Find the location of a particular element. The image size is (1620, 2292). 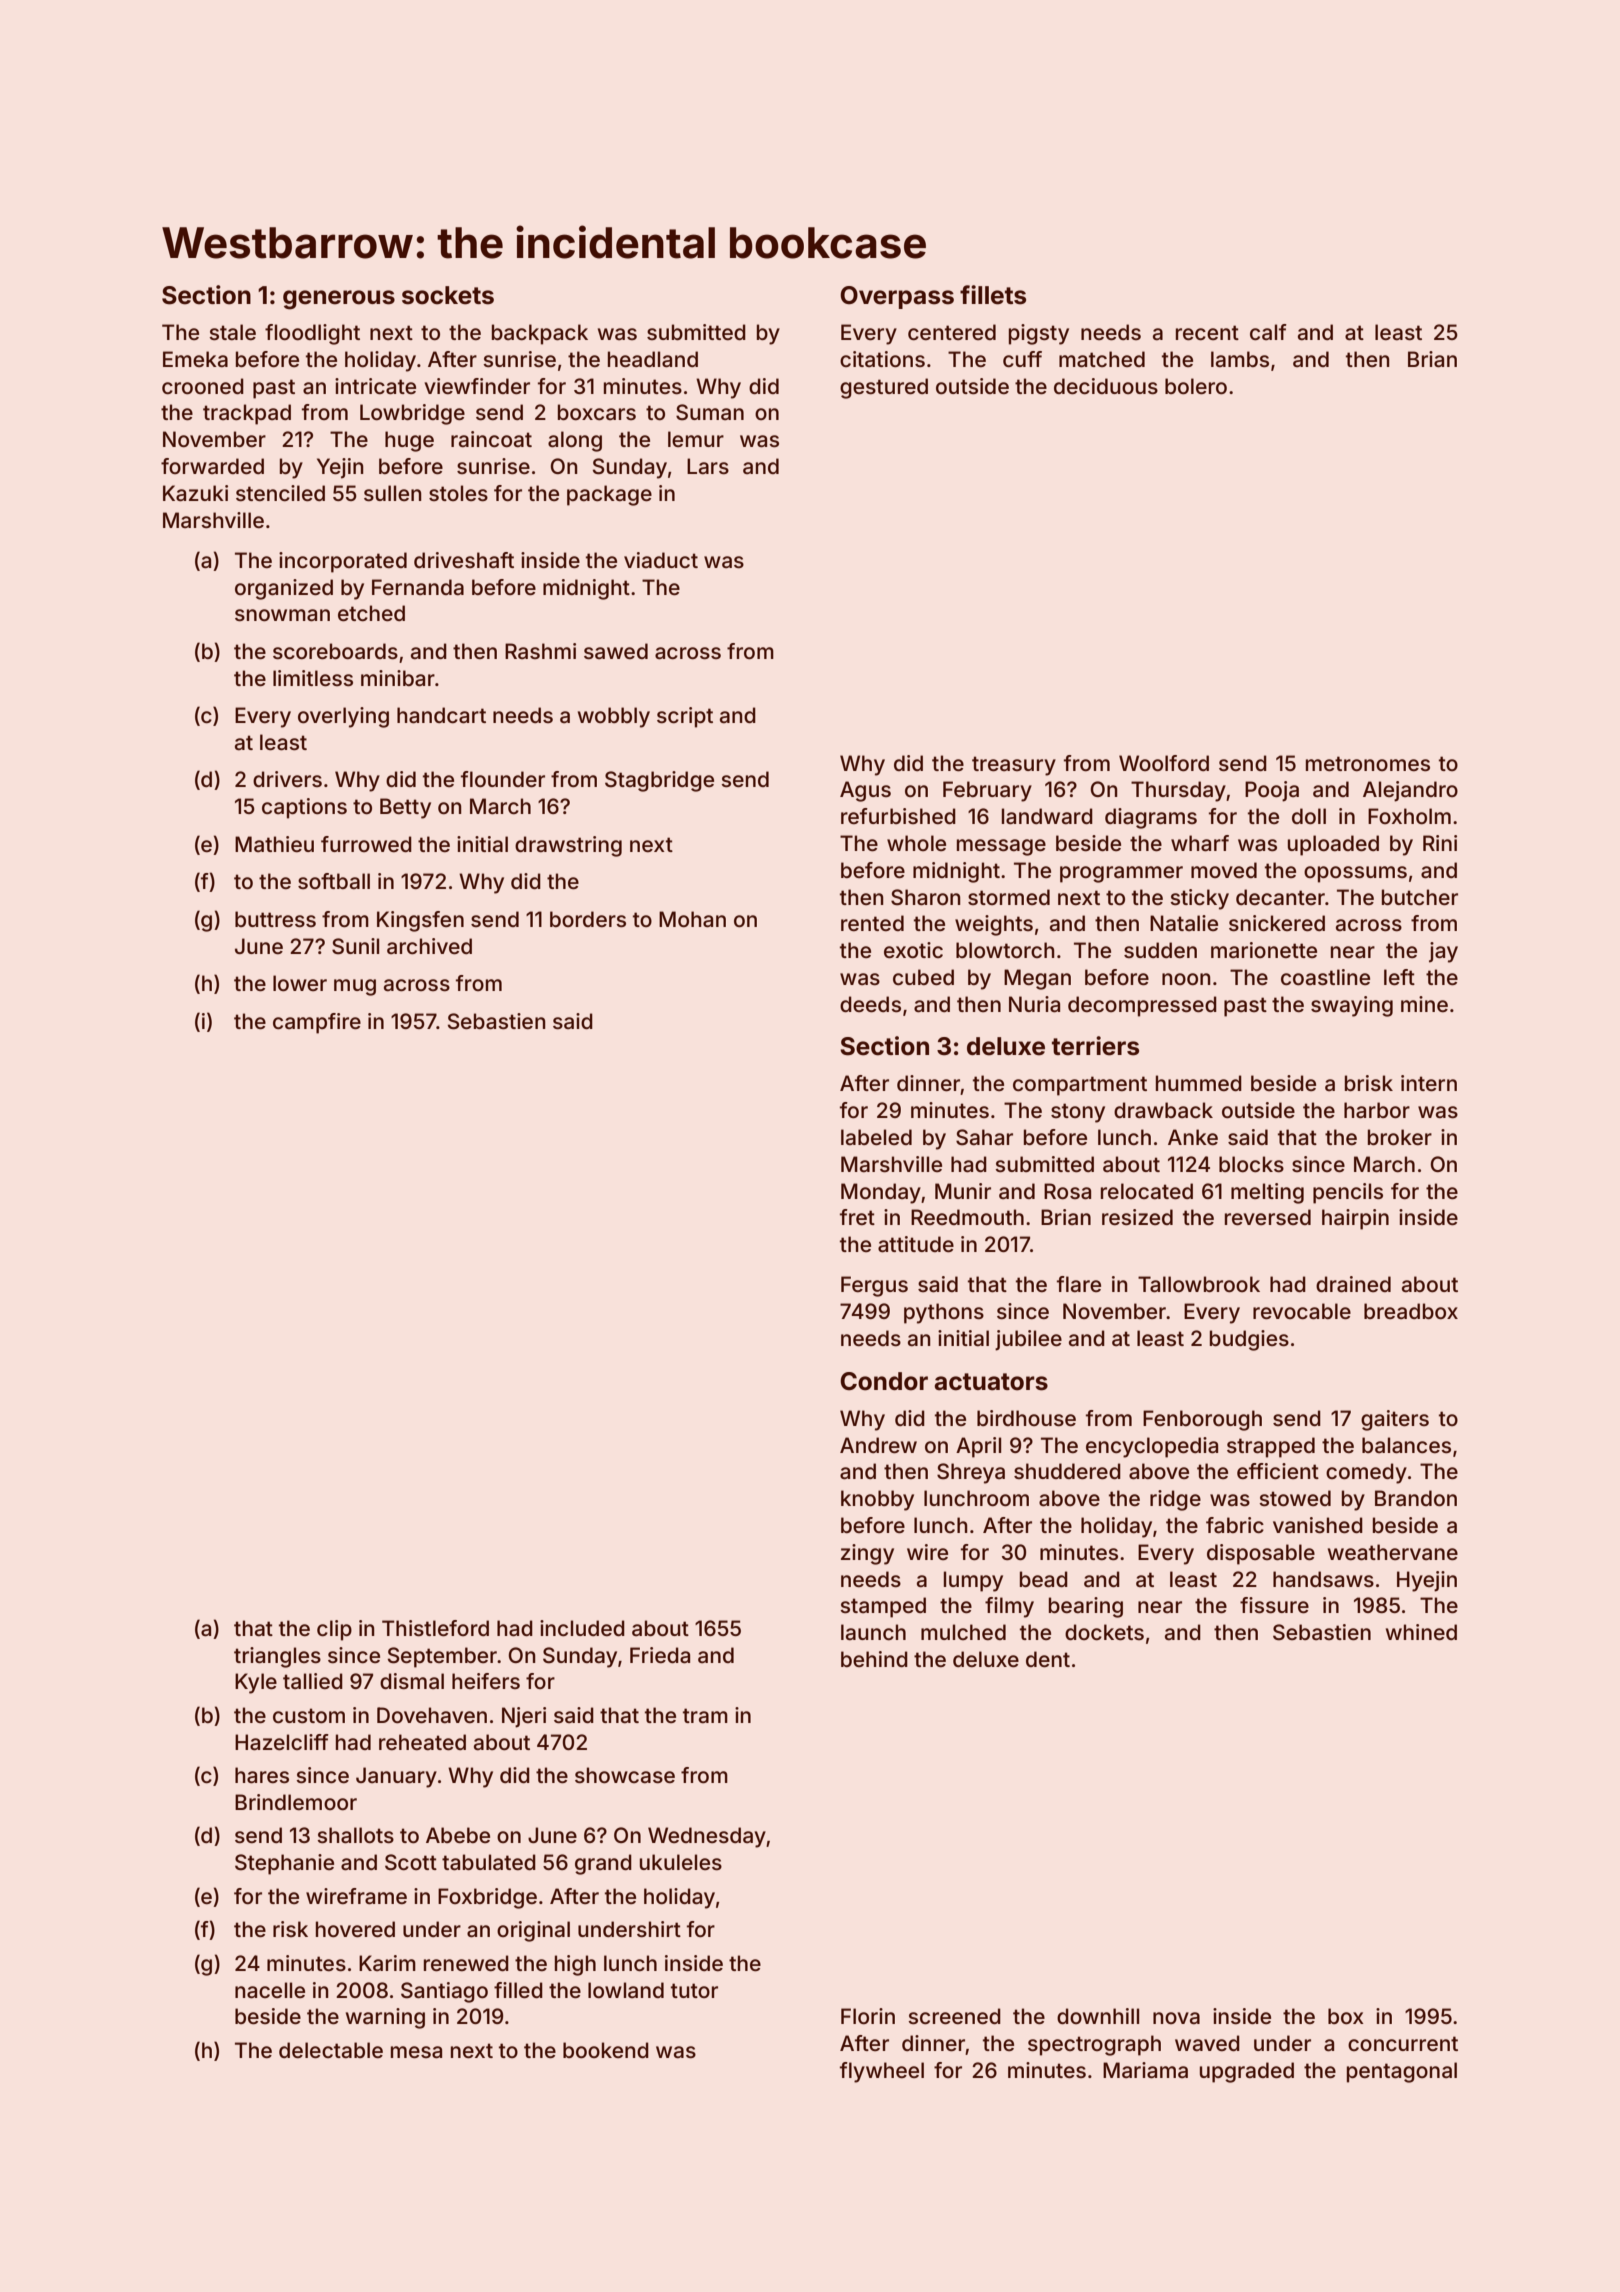

zingy is located at coordinates (867, 1554).
